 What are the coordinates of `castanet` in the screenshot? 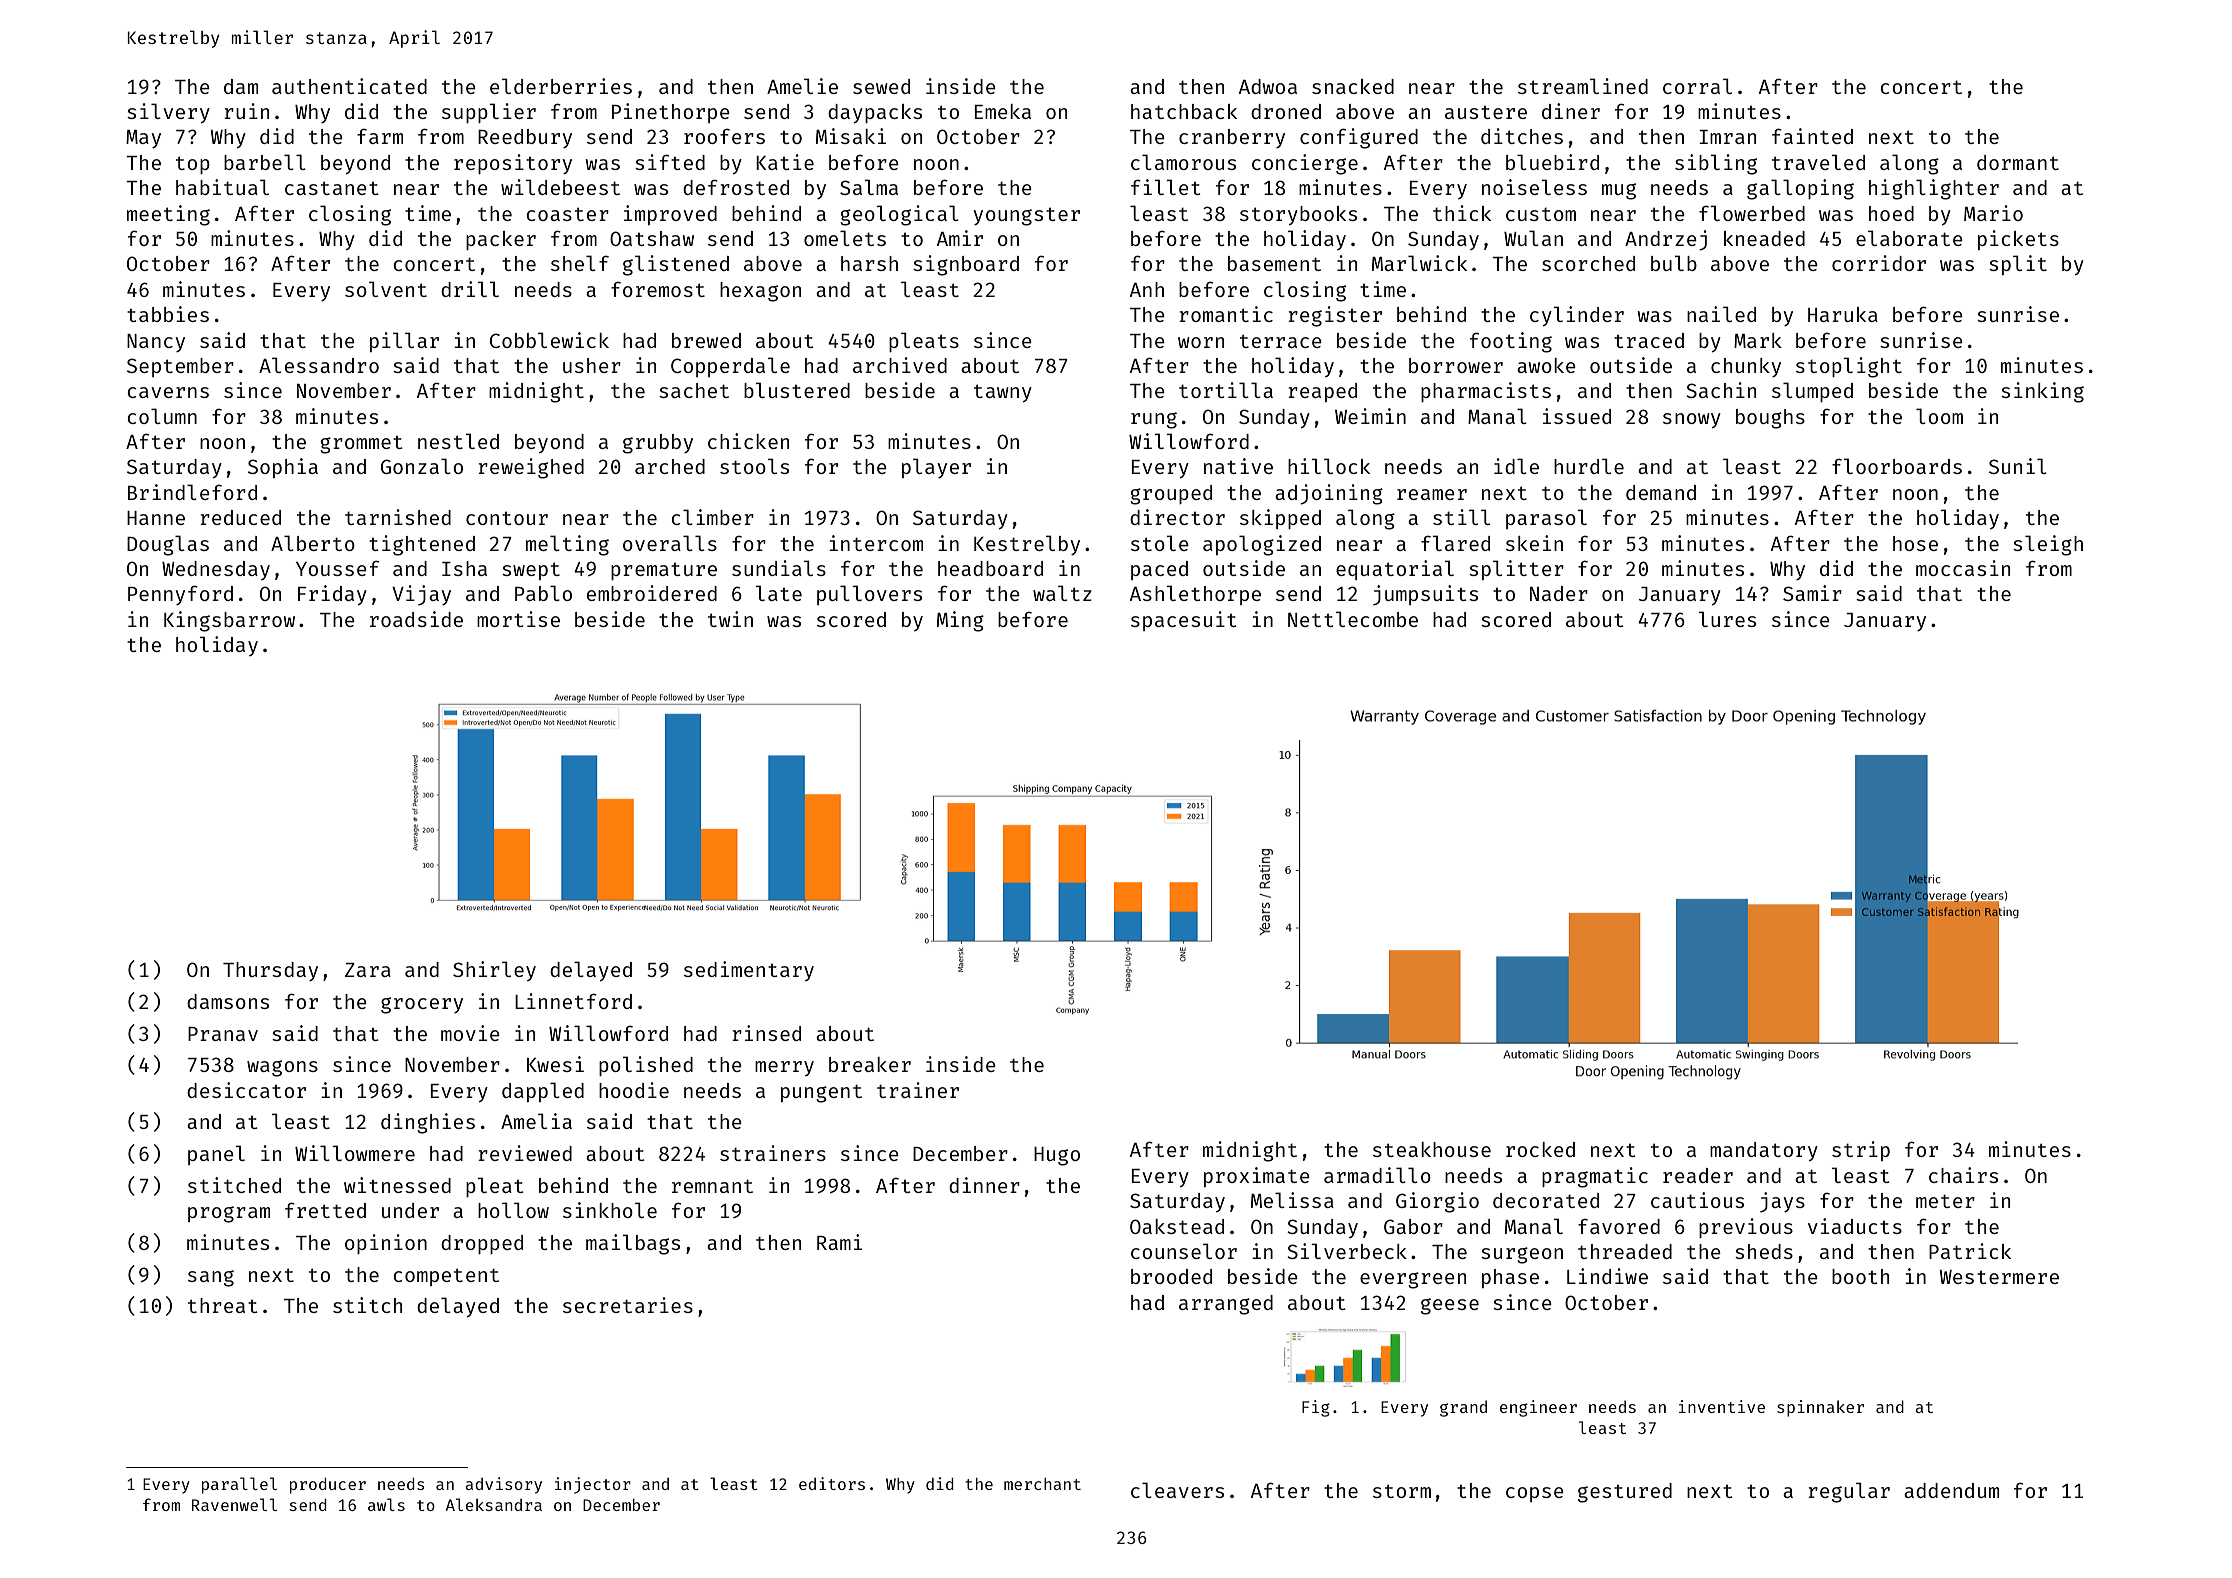 It's located at (332, 188).
